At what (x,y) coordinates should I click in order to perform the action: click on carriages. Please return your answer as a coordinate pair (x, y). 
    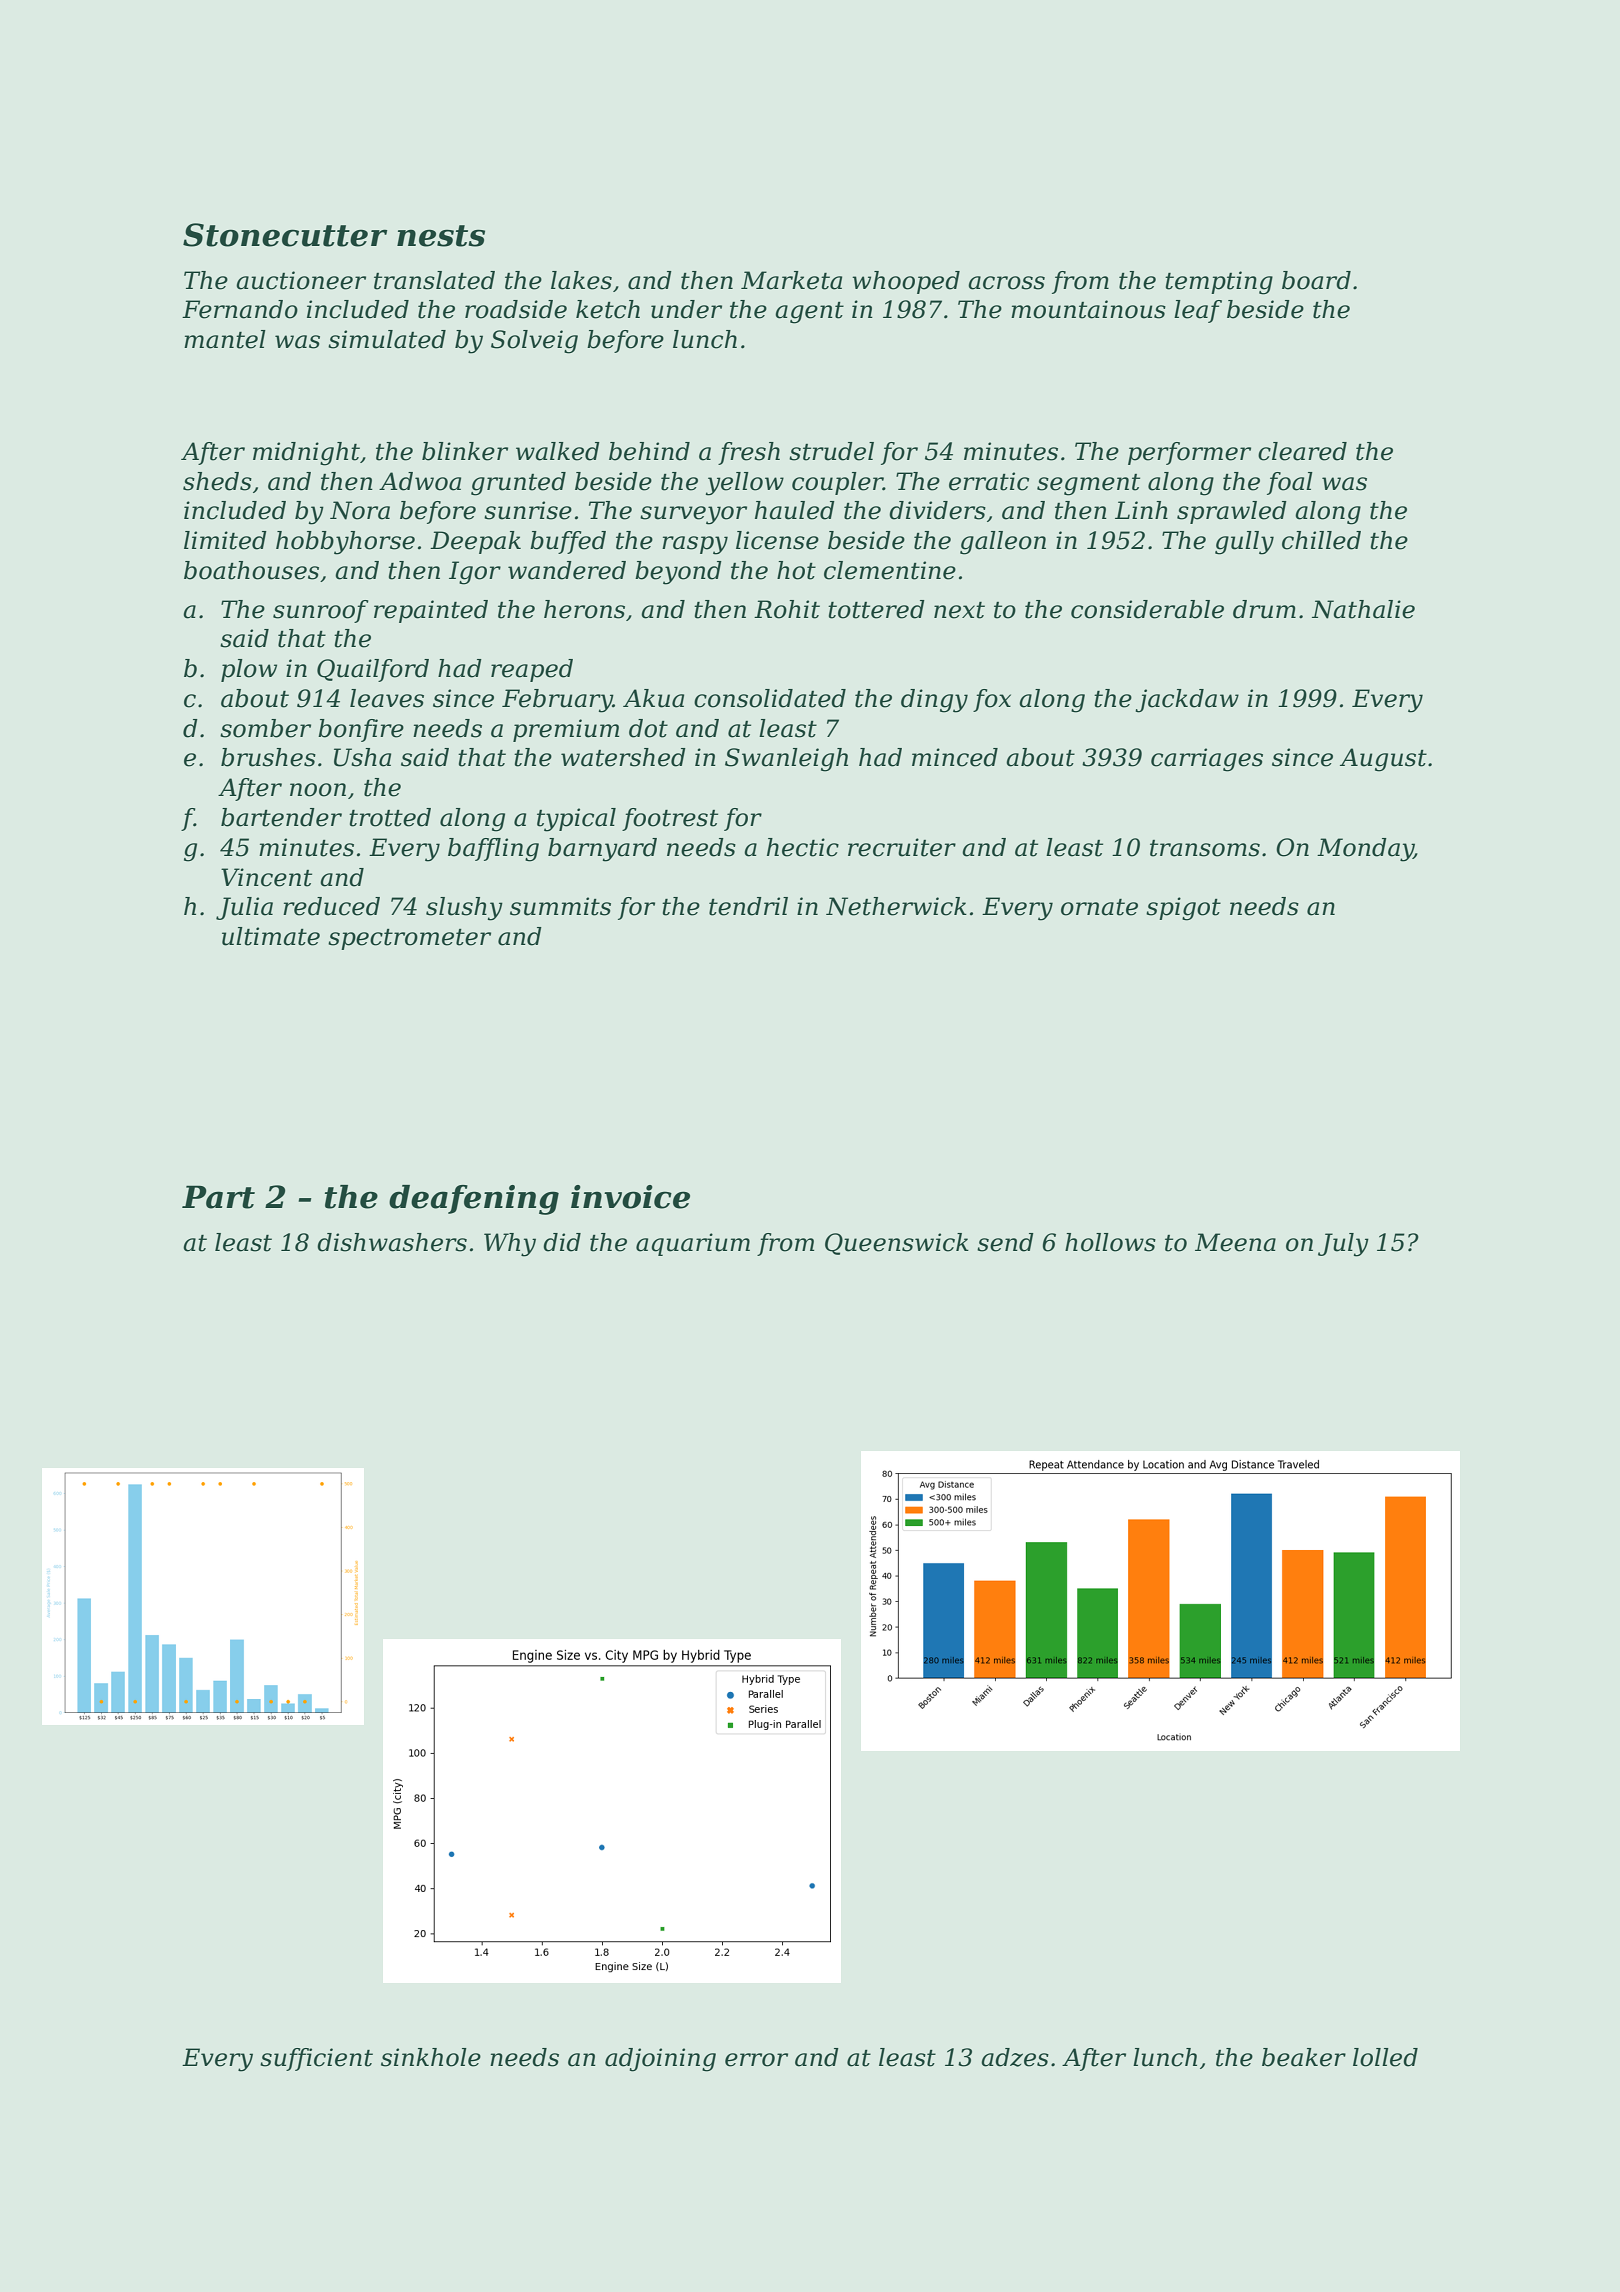
    Looking at the image, I should click on (1207, 760).
